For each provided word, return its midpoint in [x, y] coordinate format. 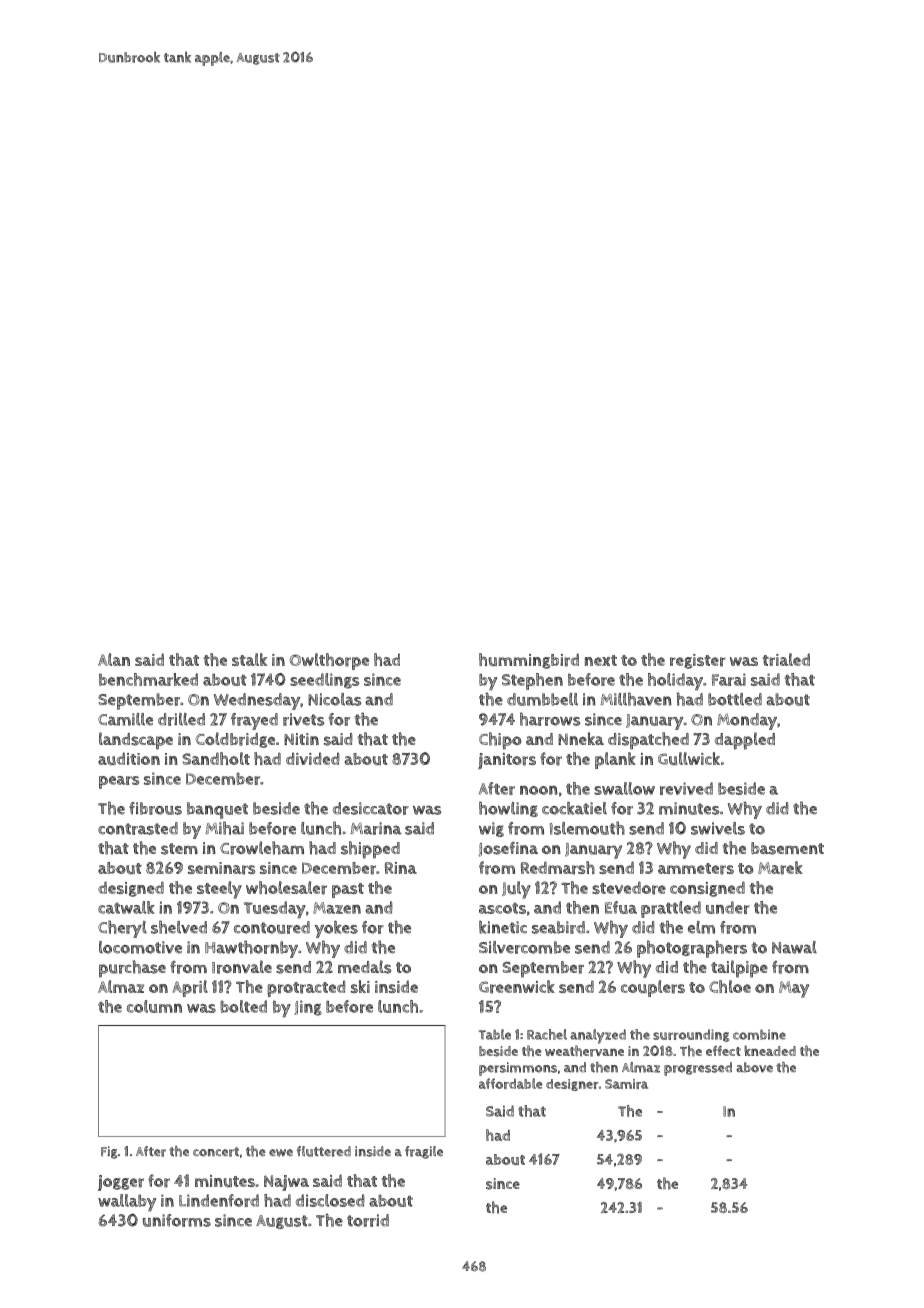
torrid [368, 1220]
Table [495, 1034]
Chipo [500, 741]
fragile [424, 1152]
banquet [217, 810]
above [754, 1067]
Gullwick [689, 759]
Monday [747, 721]
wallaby [127, 1203]
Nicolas [334, 699]
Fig [109, 1152]
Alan [114, 659]
